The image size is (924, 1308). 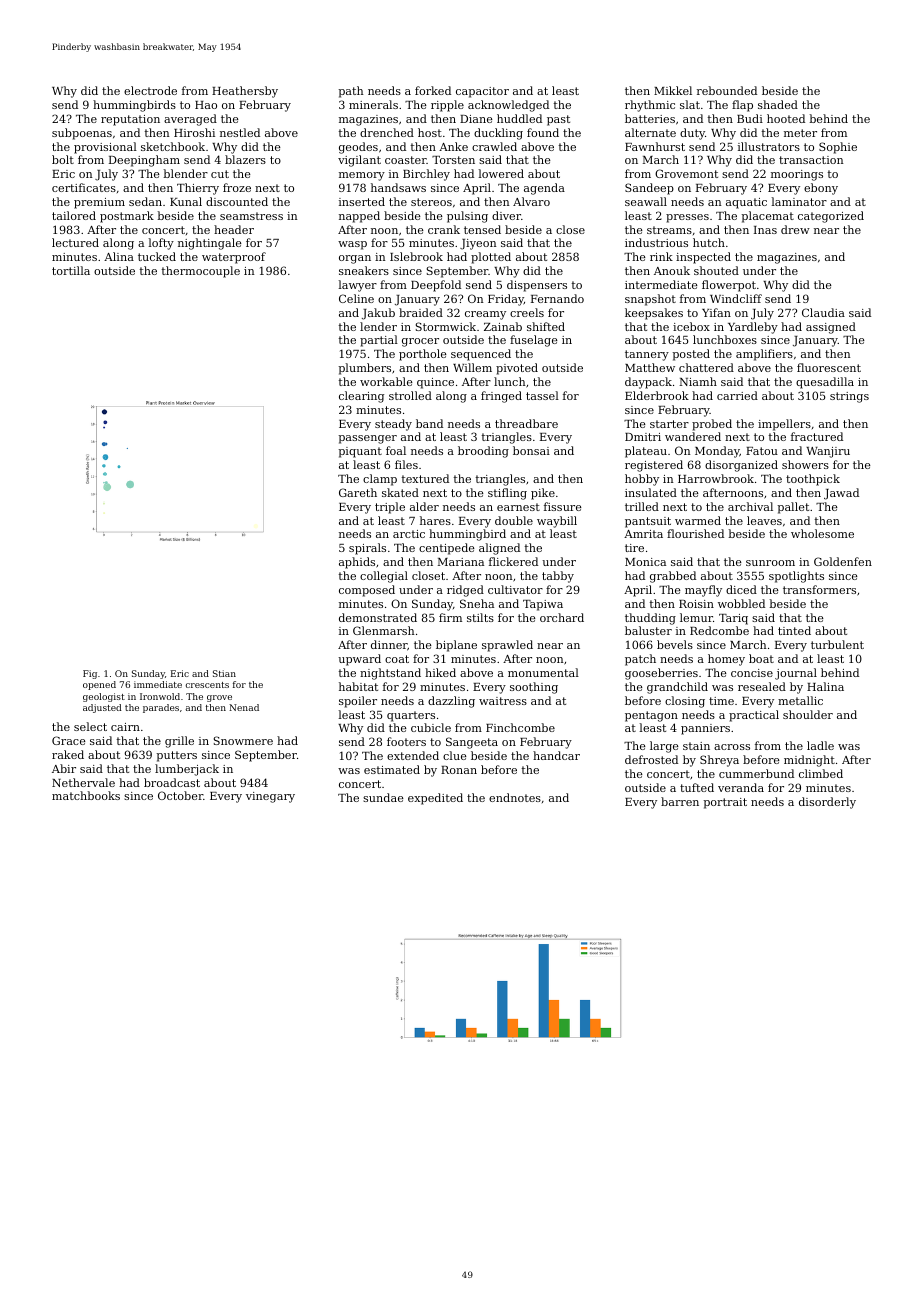 What do you see at coordinates (435, 799) in the screenshot?
I see `expedited` at bounding box center [435, 799].
